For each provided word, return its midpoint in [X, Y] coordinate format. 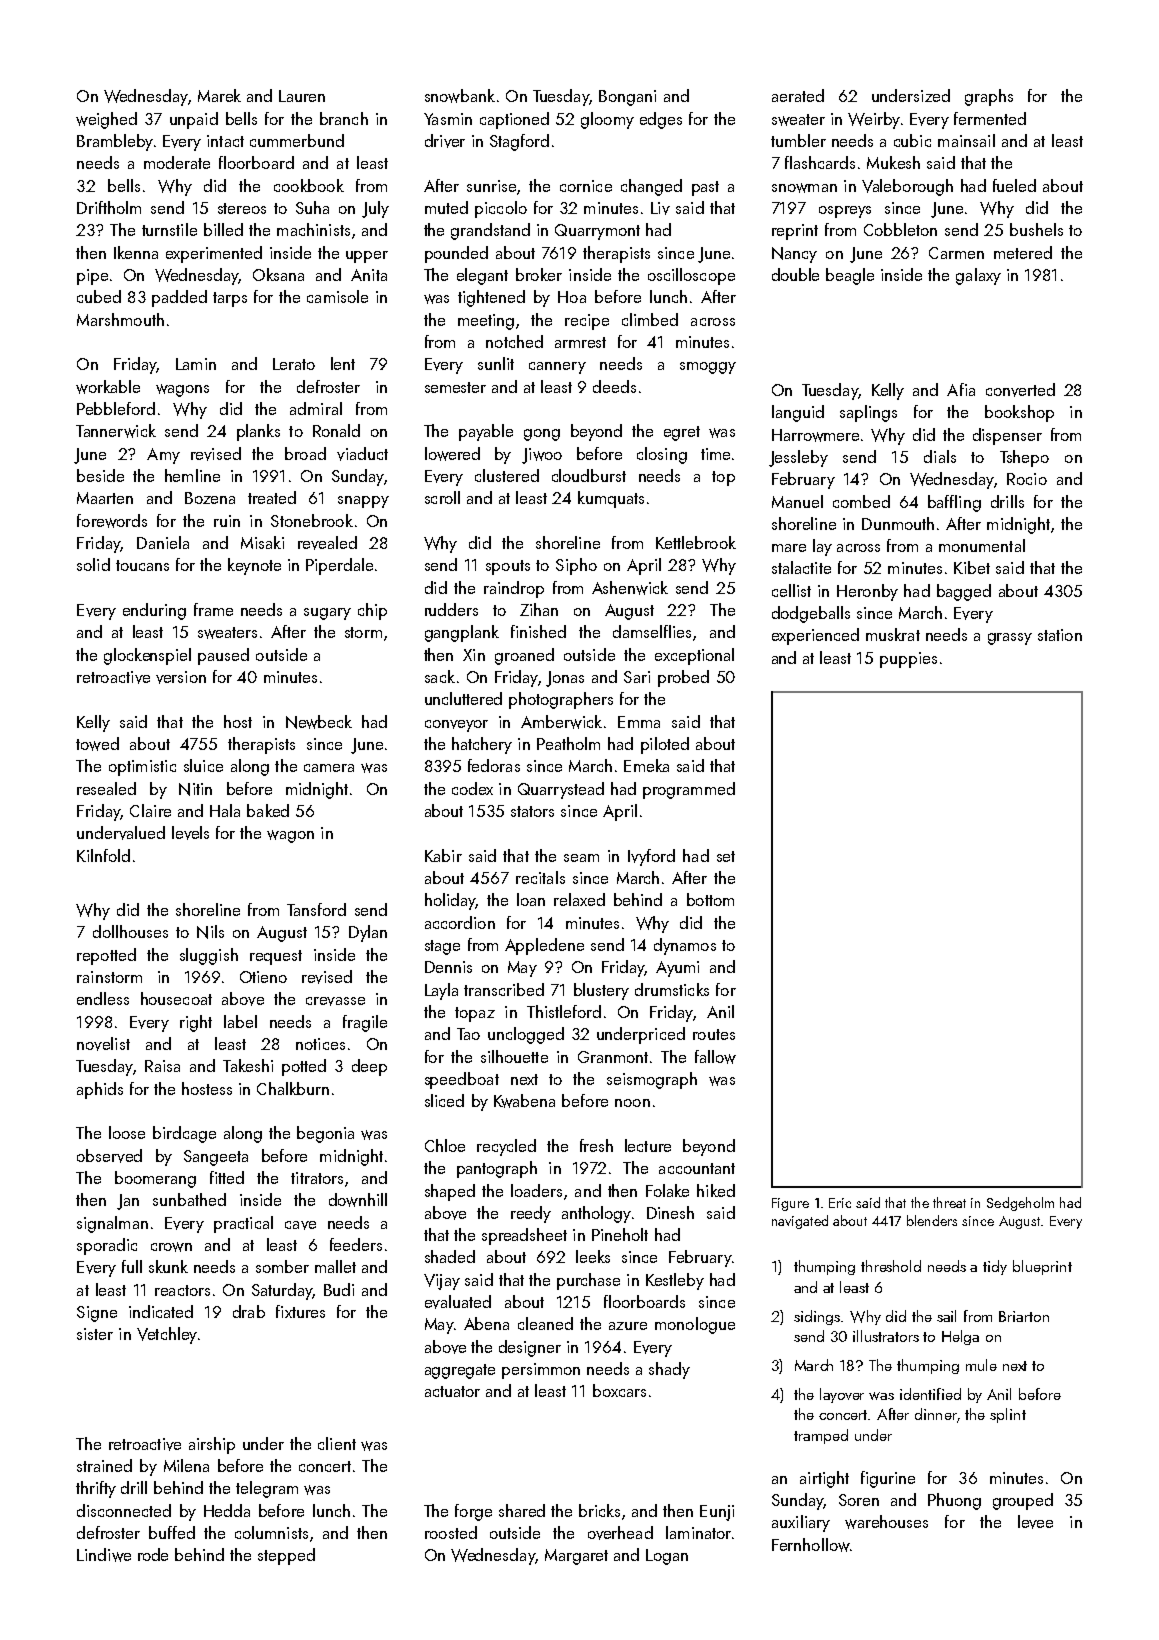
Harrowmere [815, 435]
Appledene [544, 946]
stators [532, 811]
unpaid [194, 120]
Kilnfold [103, 855]
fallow [715, 1057]
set [726, 856]
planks [258, 432]
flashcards [820, 162]
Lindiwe [104, 1555]
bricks [599, 1510]
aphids [100, 1090]
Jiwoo [542, 456]
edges [661, 120]
